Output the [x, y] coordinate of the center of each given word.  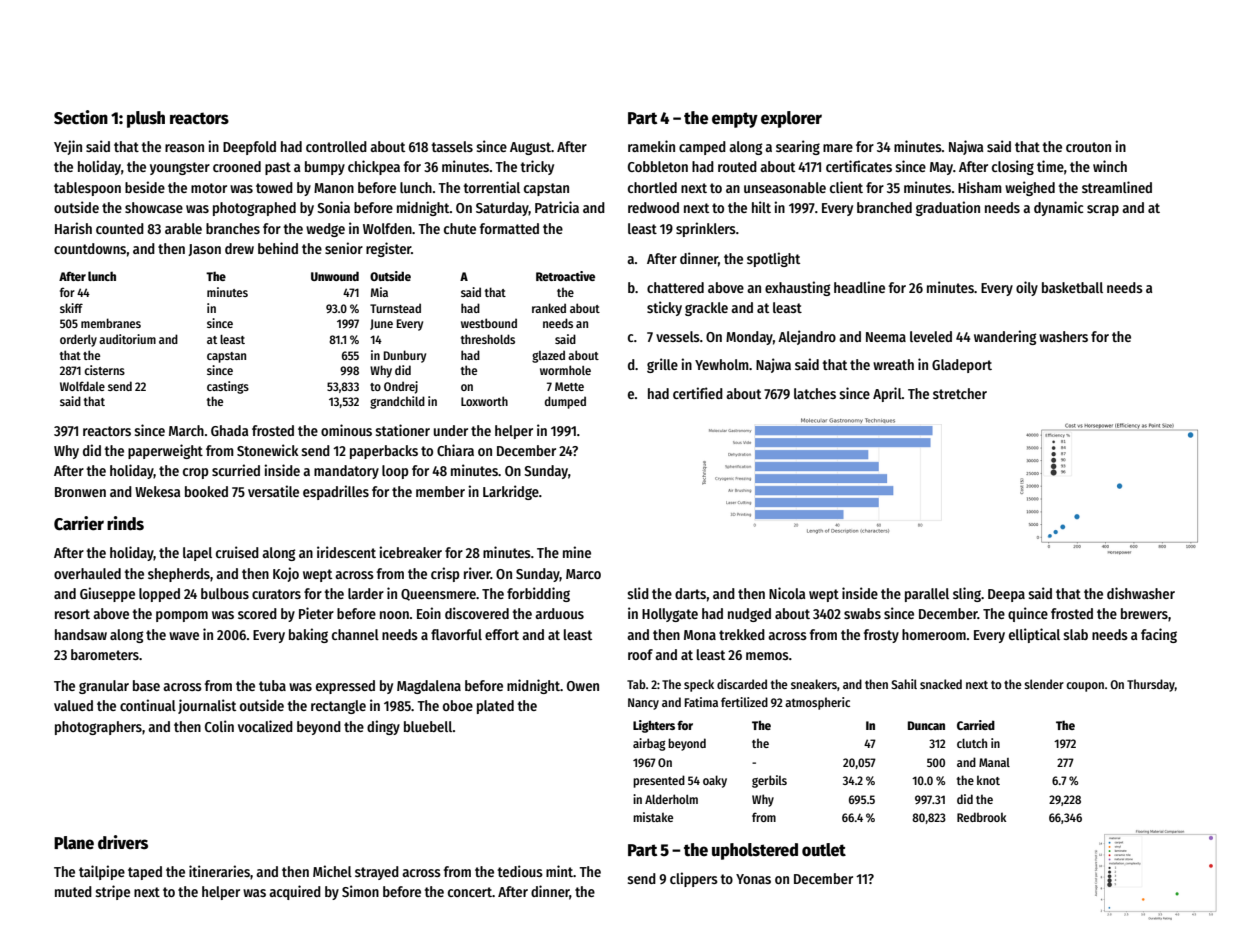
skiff [71, 308]
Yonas [753, 879]
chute [460, 228]
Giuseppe [107, 594]
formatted [509, 228]
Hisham [980, 187]
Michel [332, 871]
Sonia [333, 207]
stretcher [960, 393]
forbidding [538, 594]
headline [859, 287]
